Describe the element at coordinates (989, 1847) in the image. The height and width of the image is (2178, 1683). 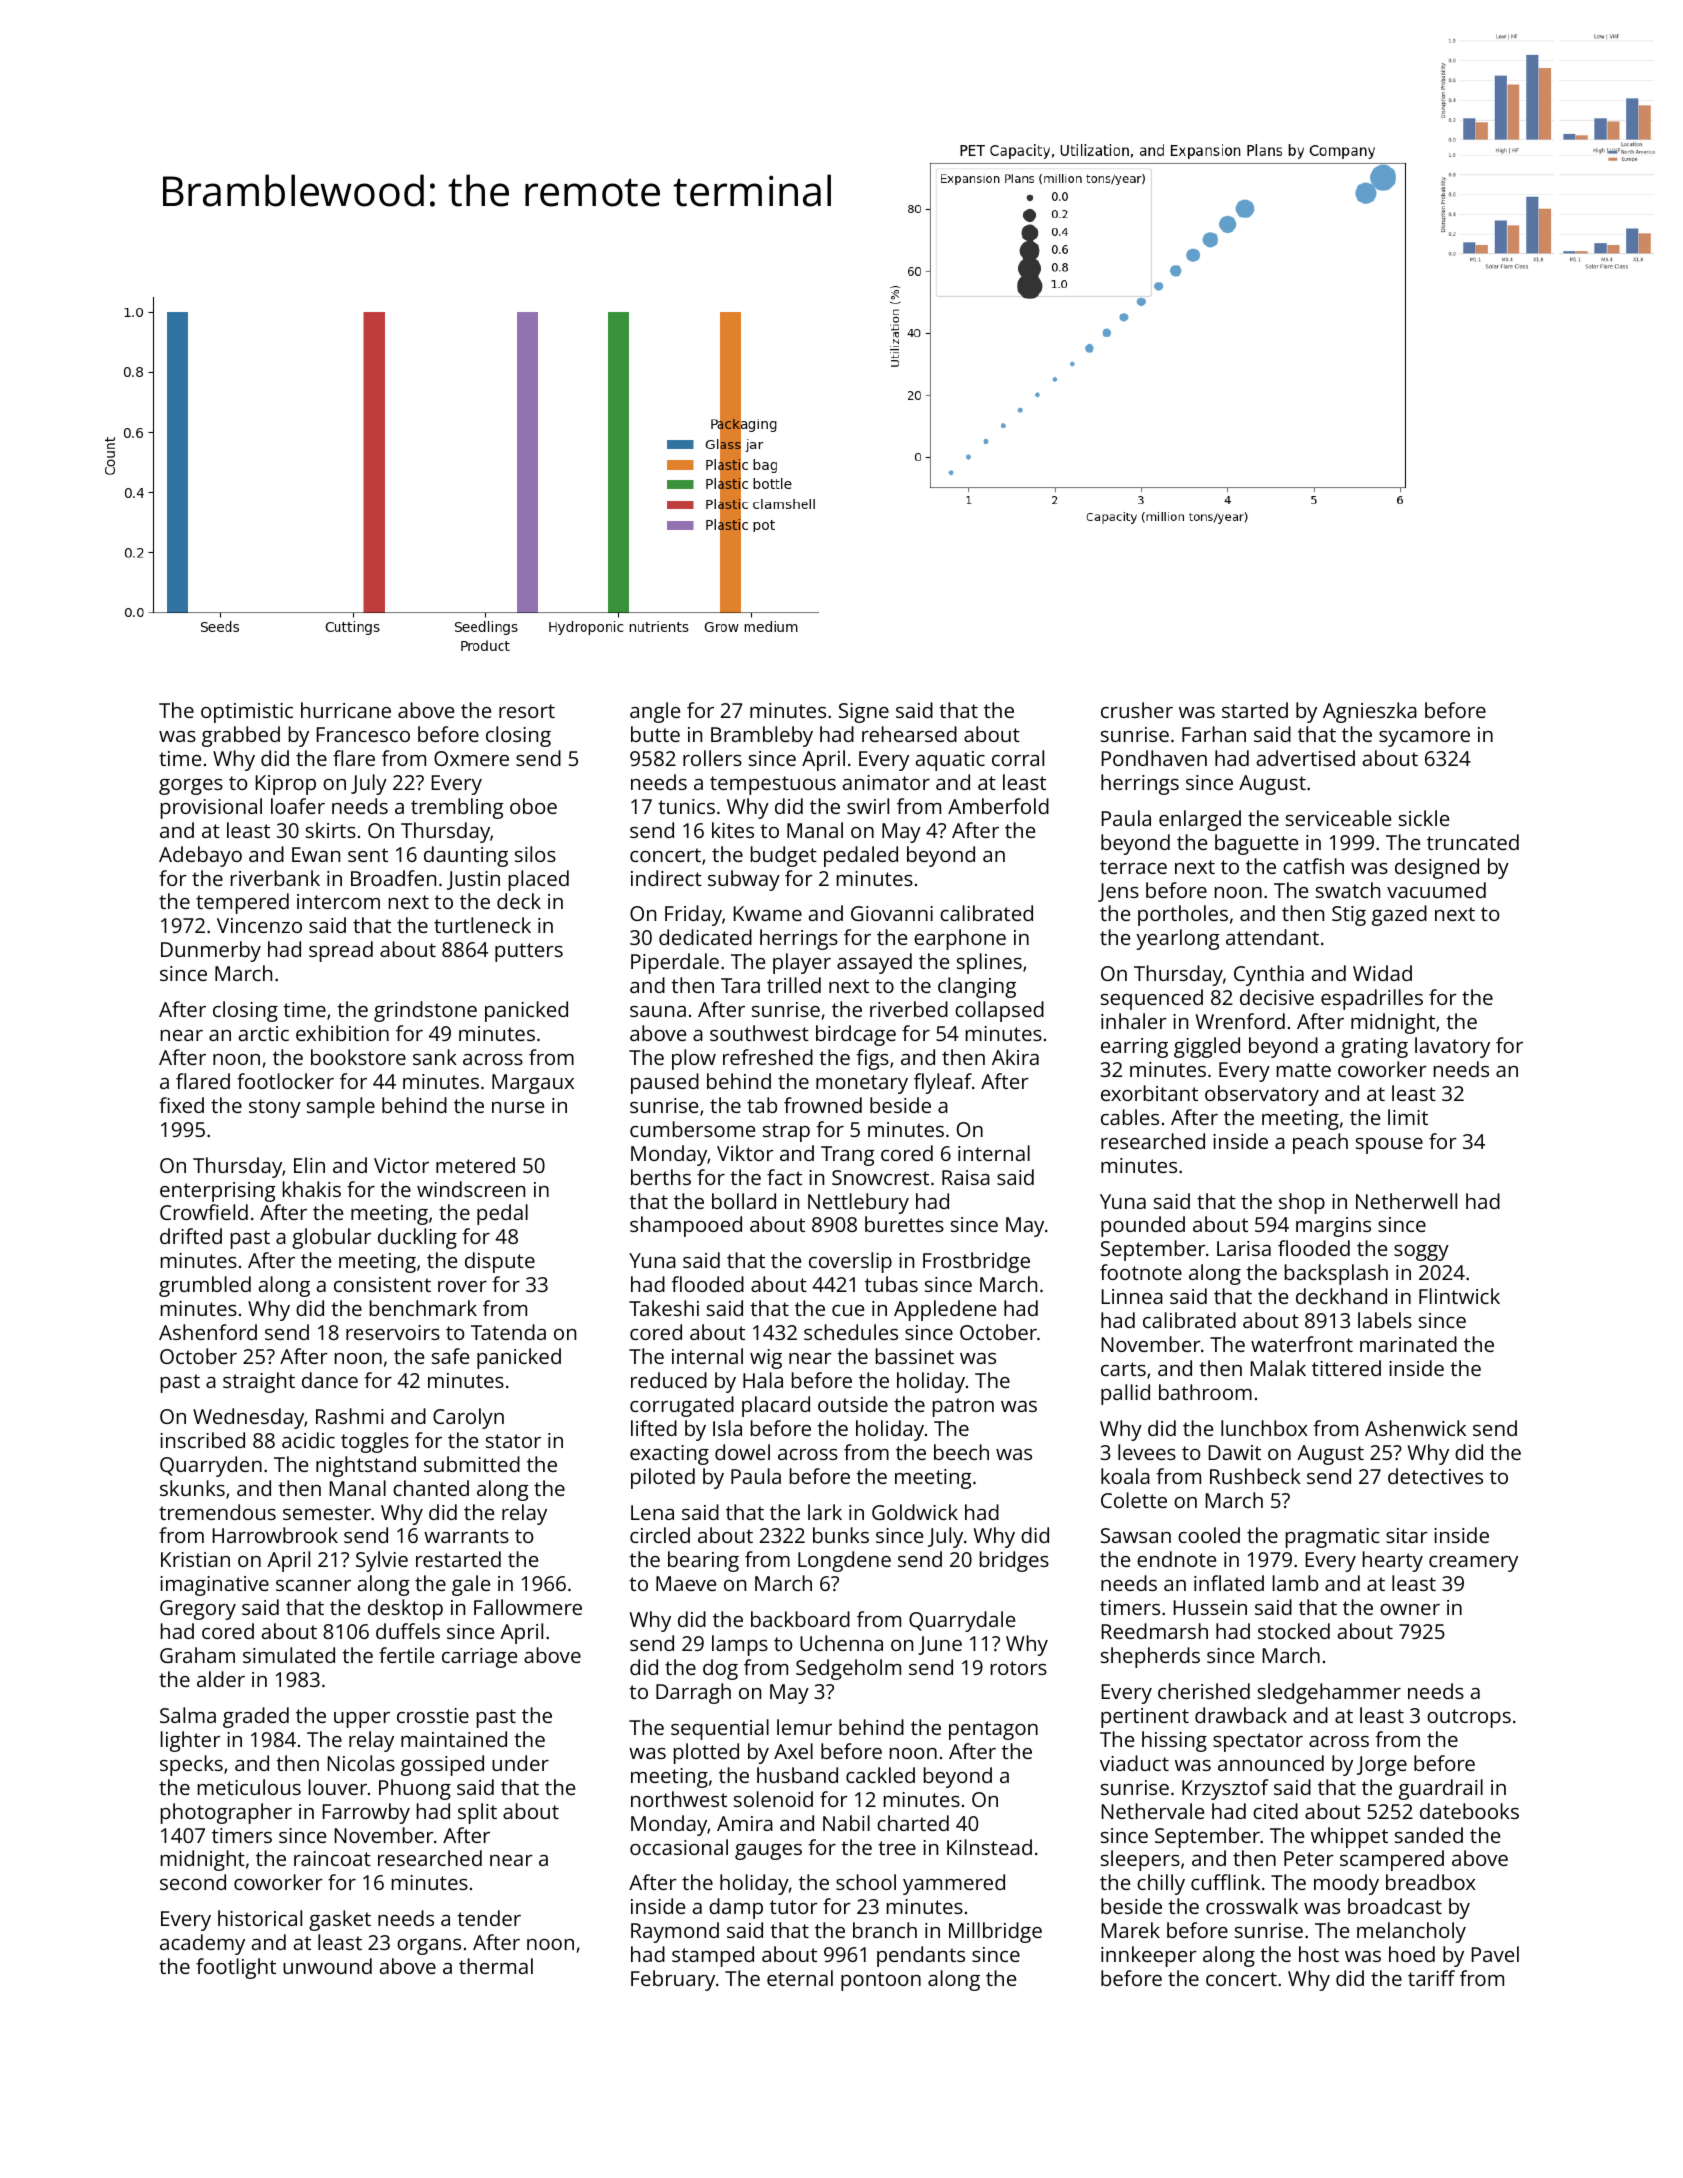
I see `Kilnstead` at that location.
